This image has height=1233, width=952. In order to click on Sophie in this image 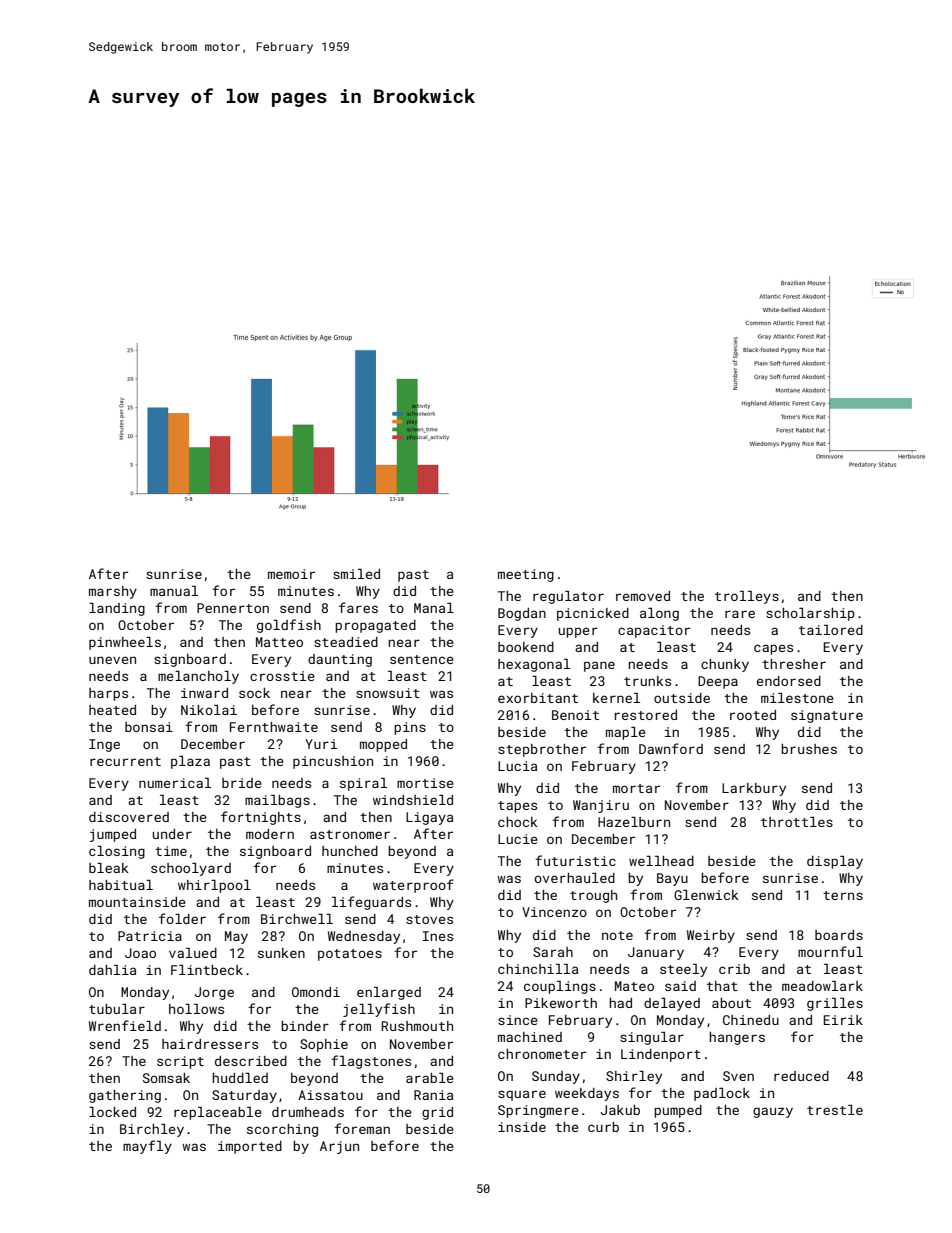, I will do `click(324, 1045)`.
